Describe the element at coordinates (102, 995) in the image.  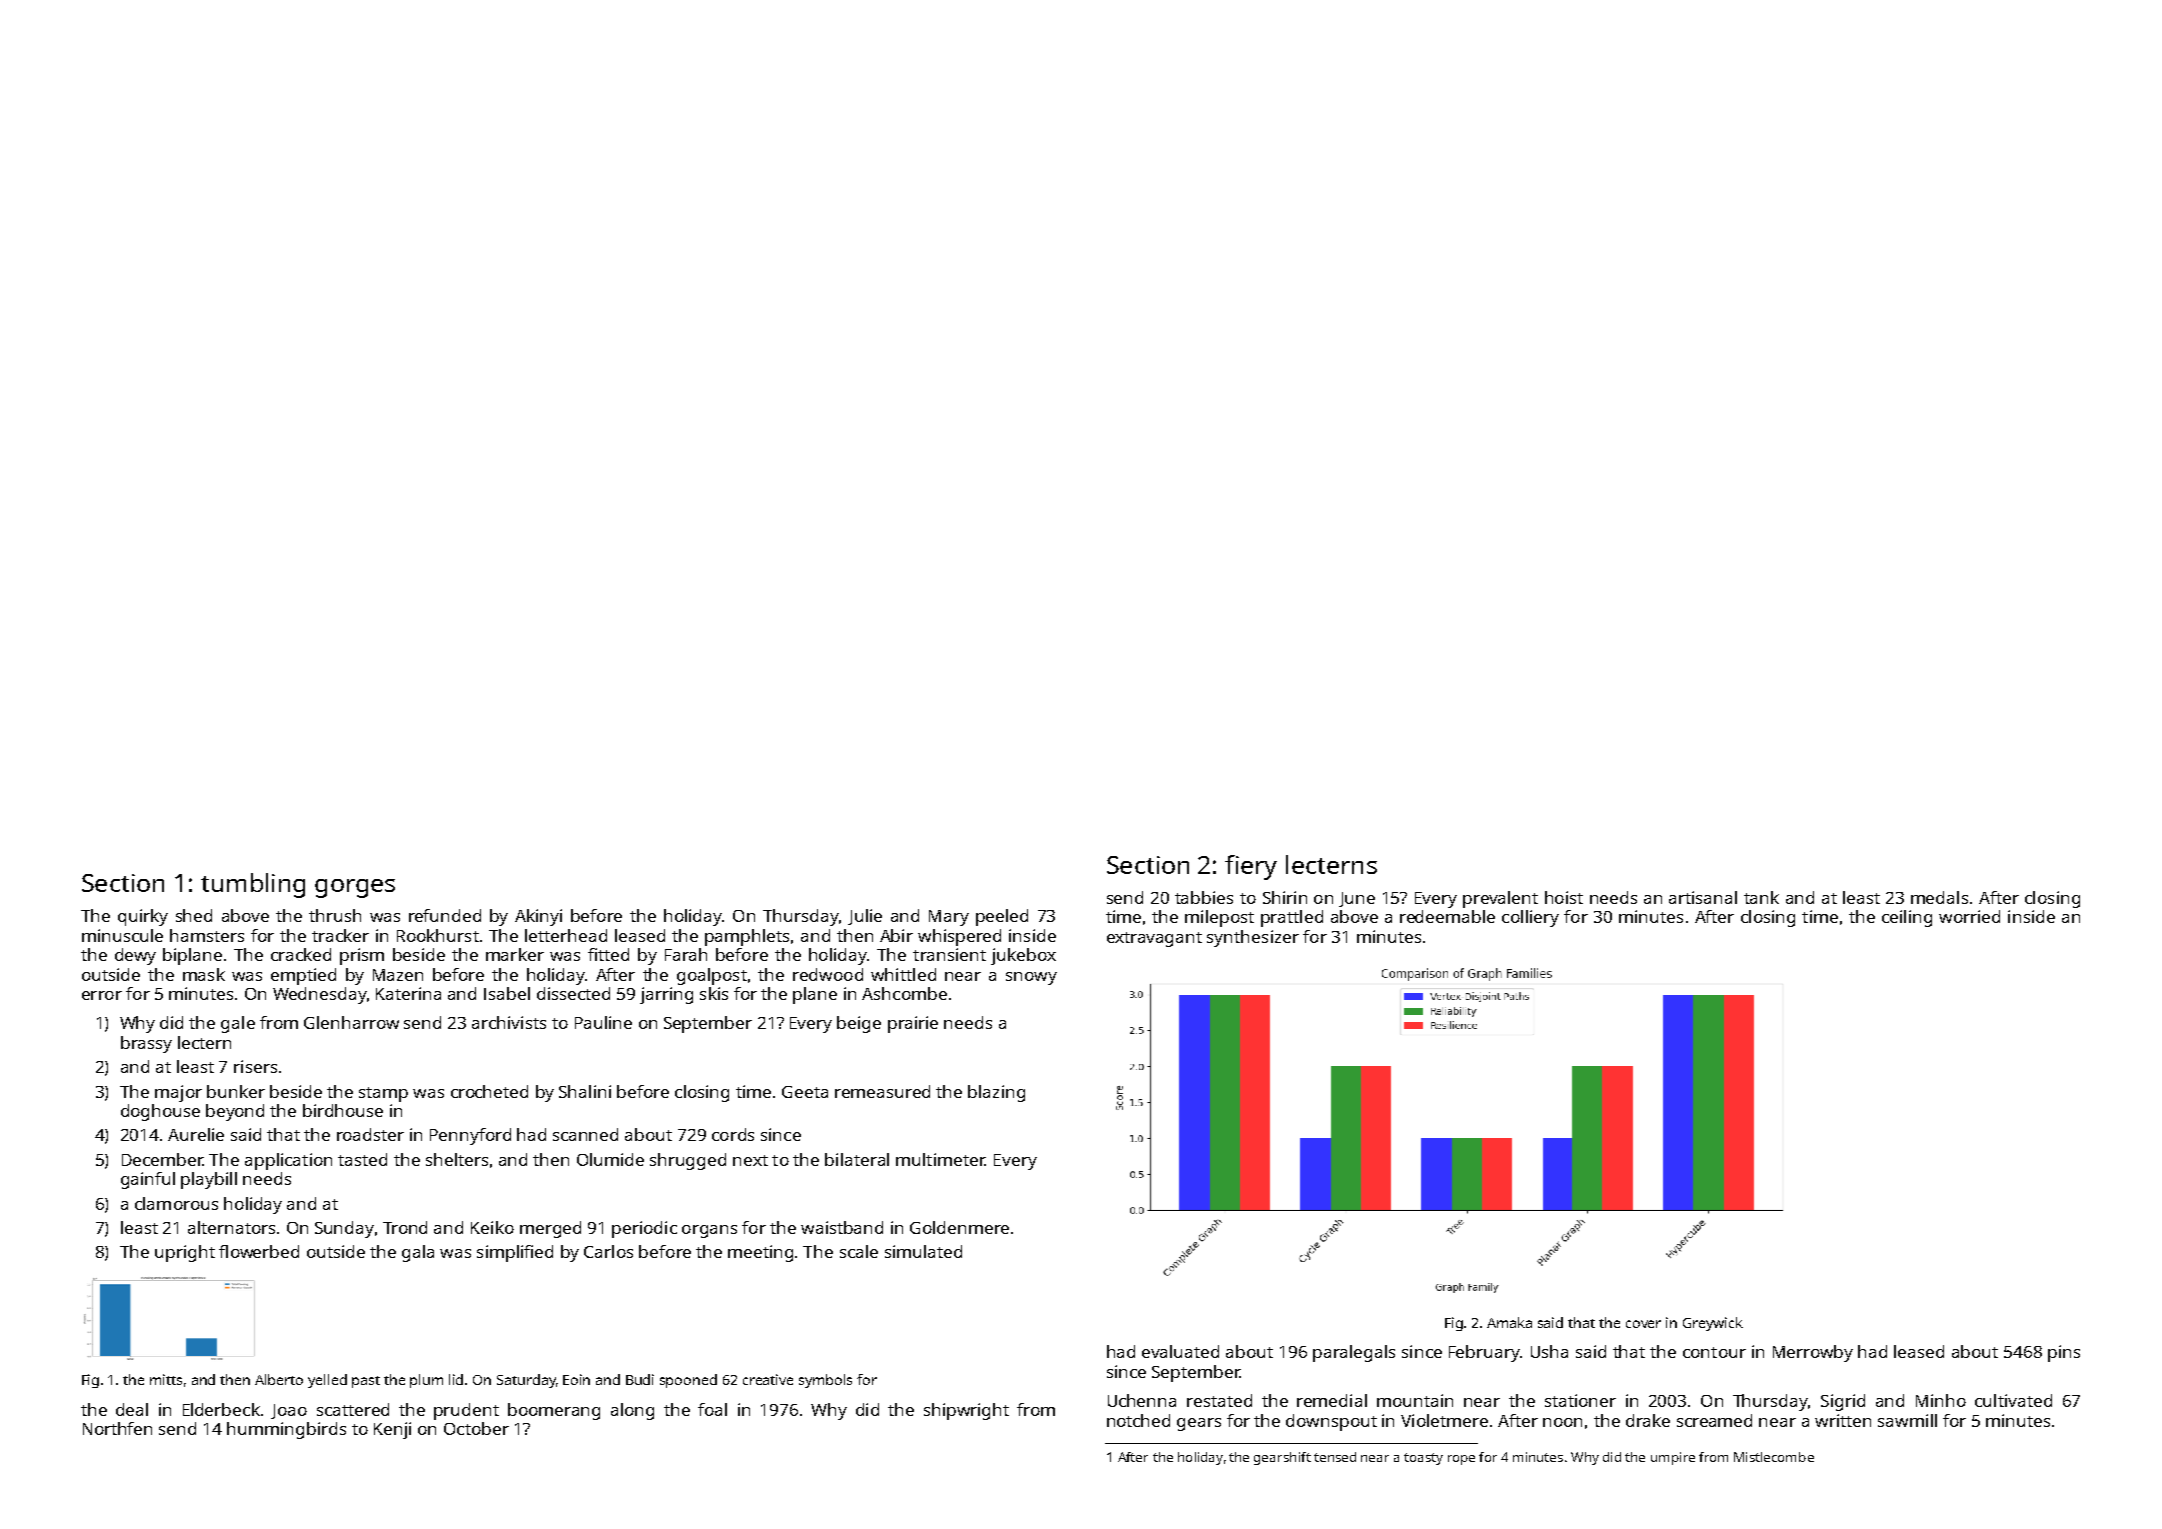
I see `error` at that location.
